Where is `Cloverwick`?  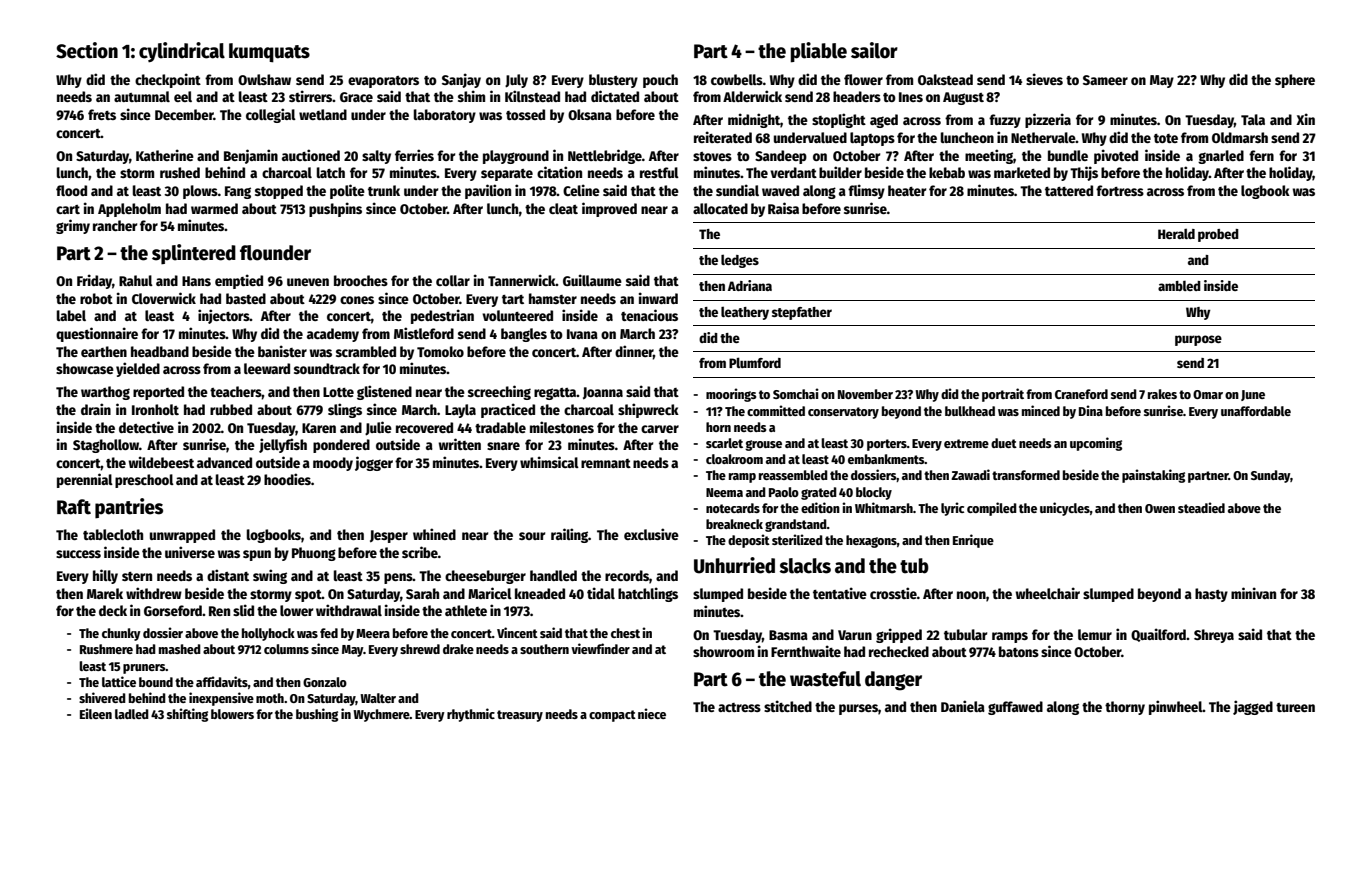
Cloverwick is located at coordinates (164, 298).
